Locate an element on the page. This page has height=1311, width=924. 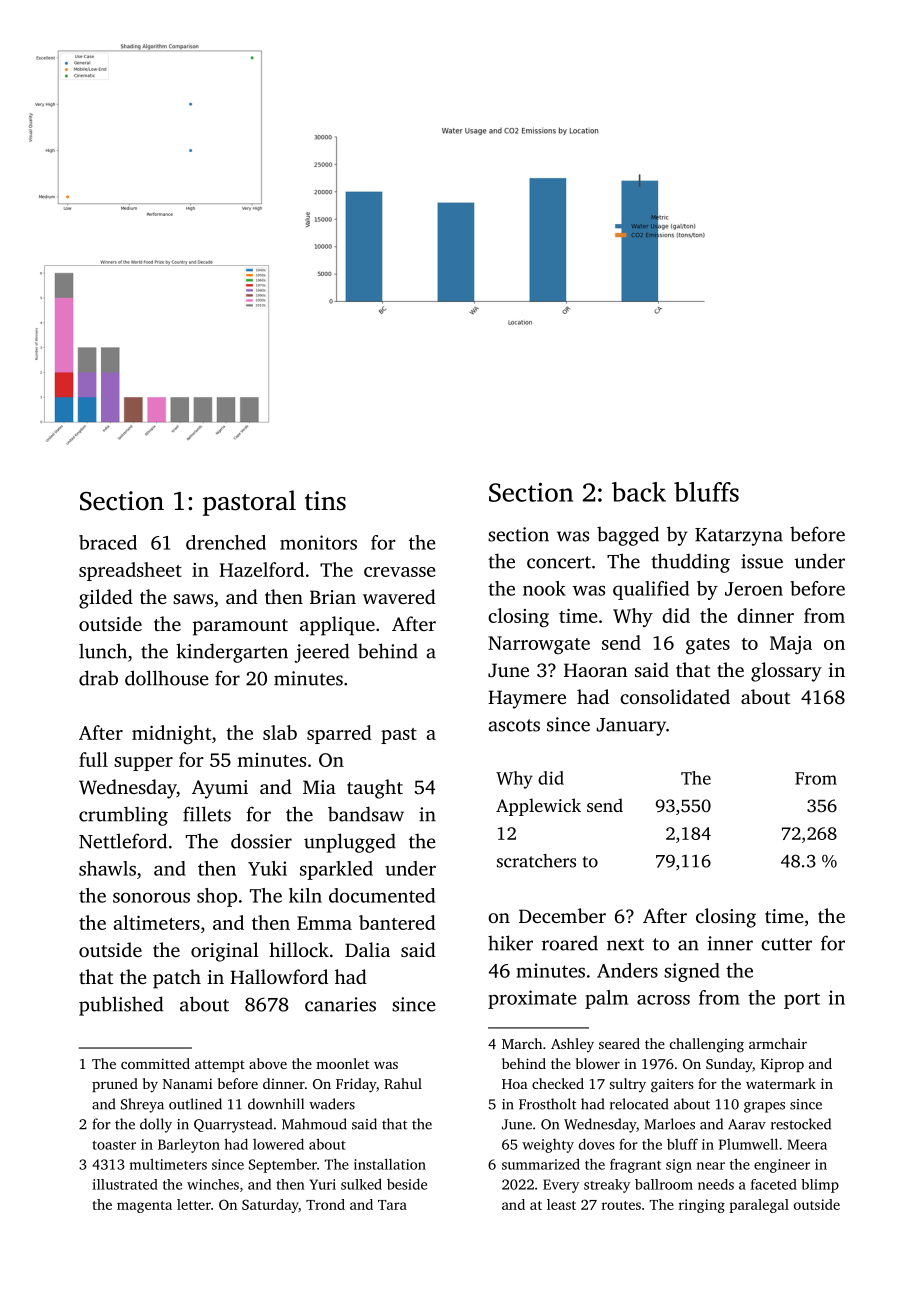
sonorous is located at coordinates (151, 897).
